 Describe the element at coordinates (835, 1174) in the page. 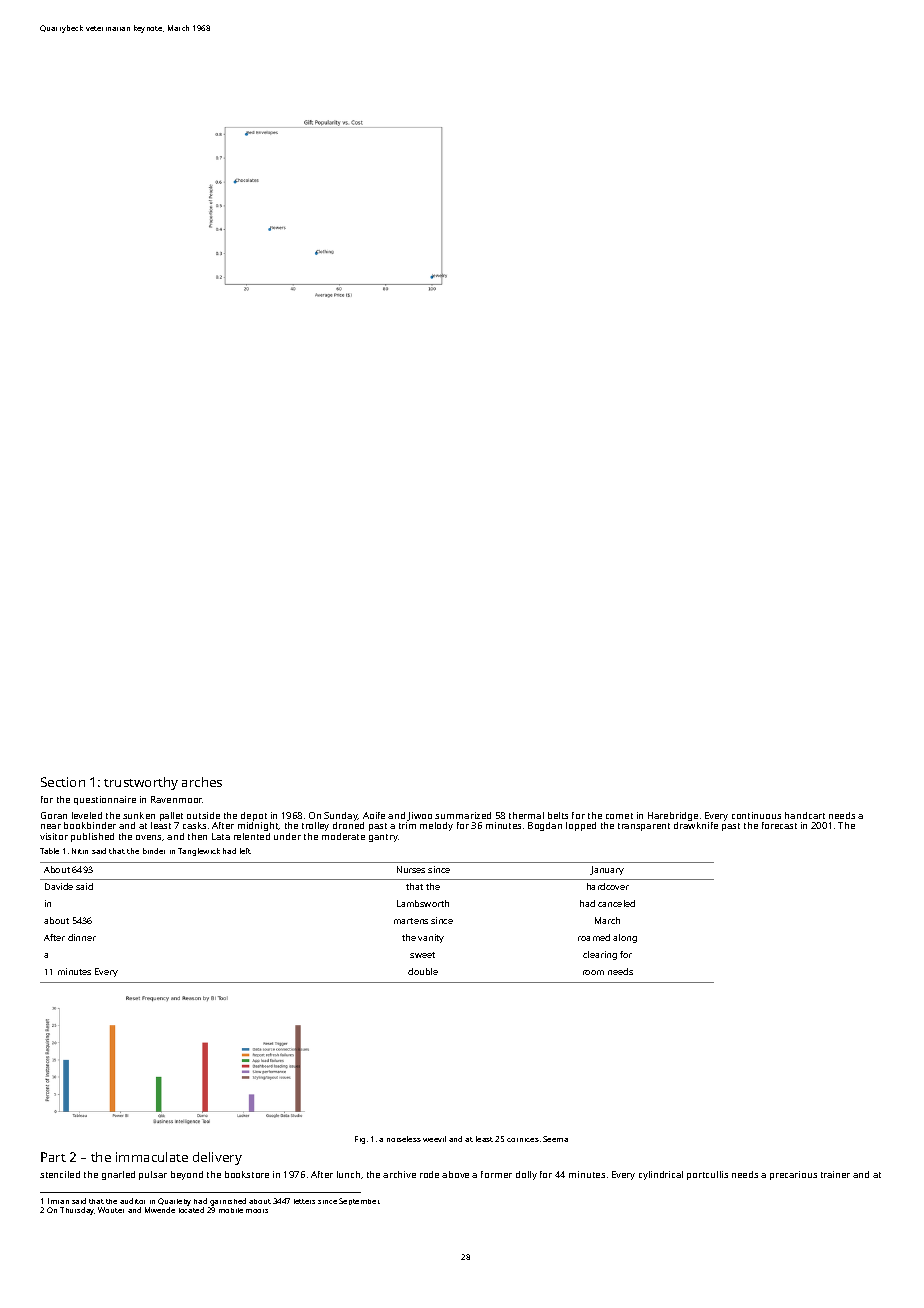

I see `trainer` at that location.
